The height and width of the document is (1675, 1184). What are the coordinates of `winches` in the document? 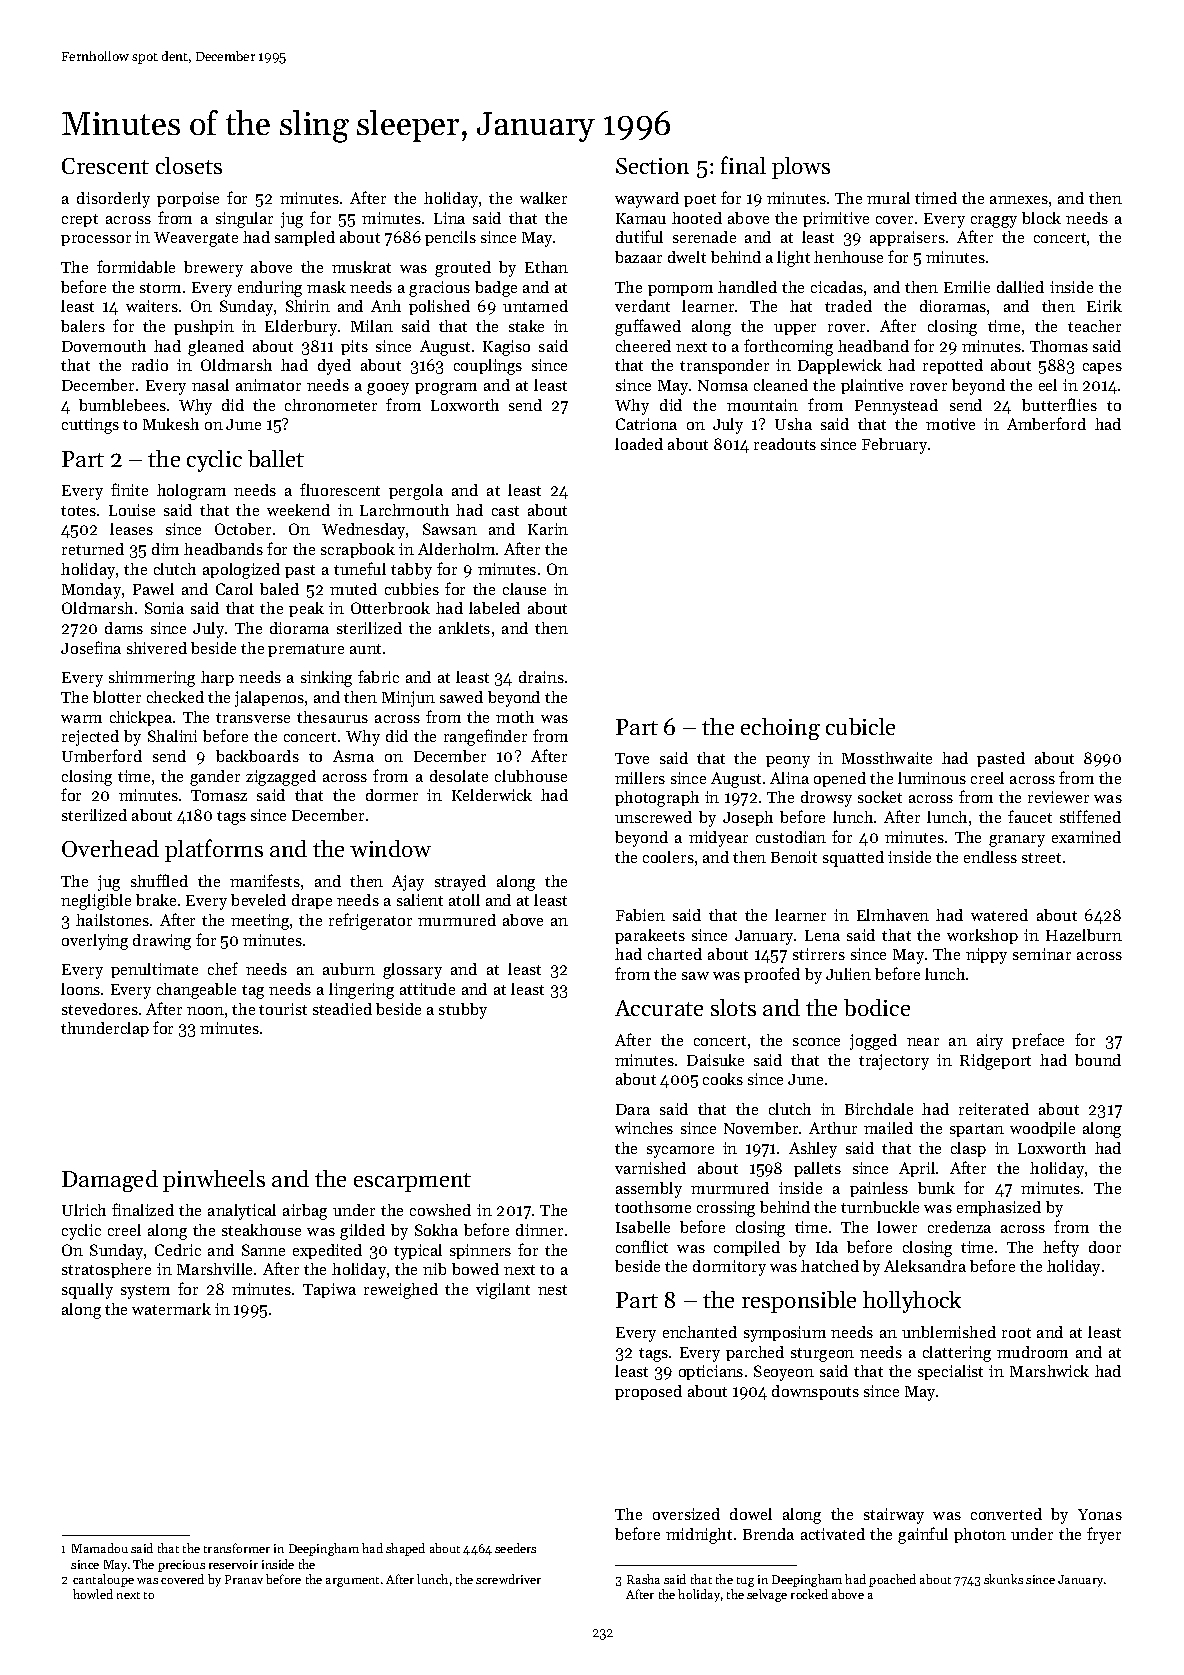 It's located at (644, 1128).
